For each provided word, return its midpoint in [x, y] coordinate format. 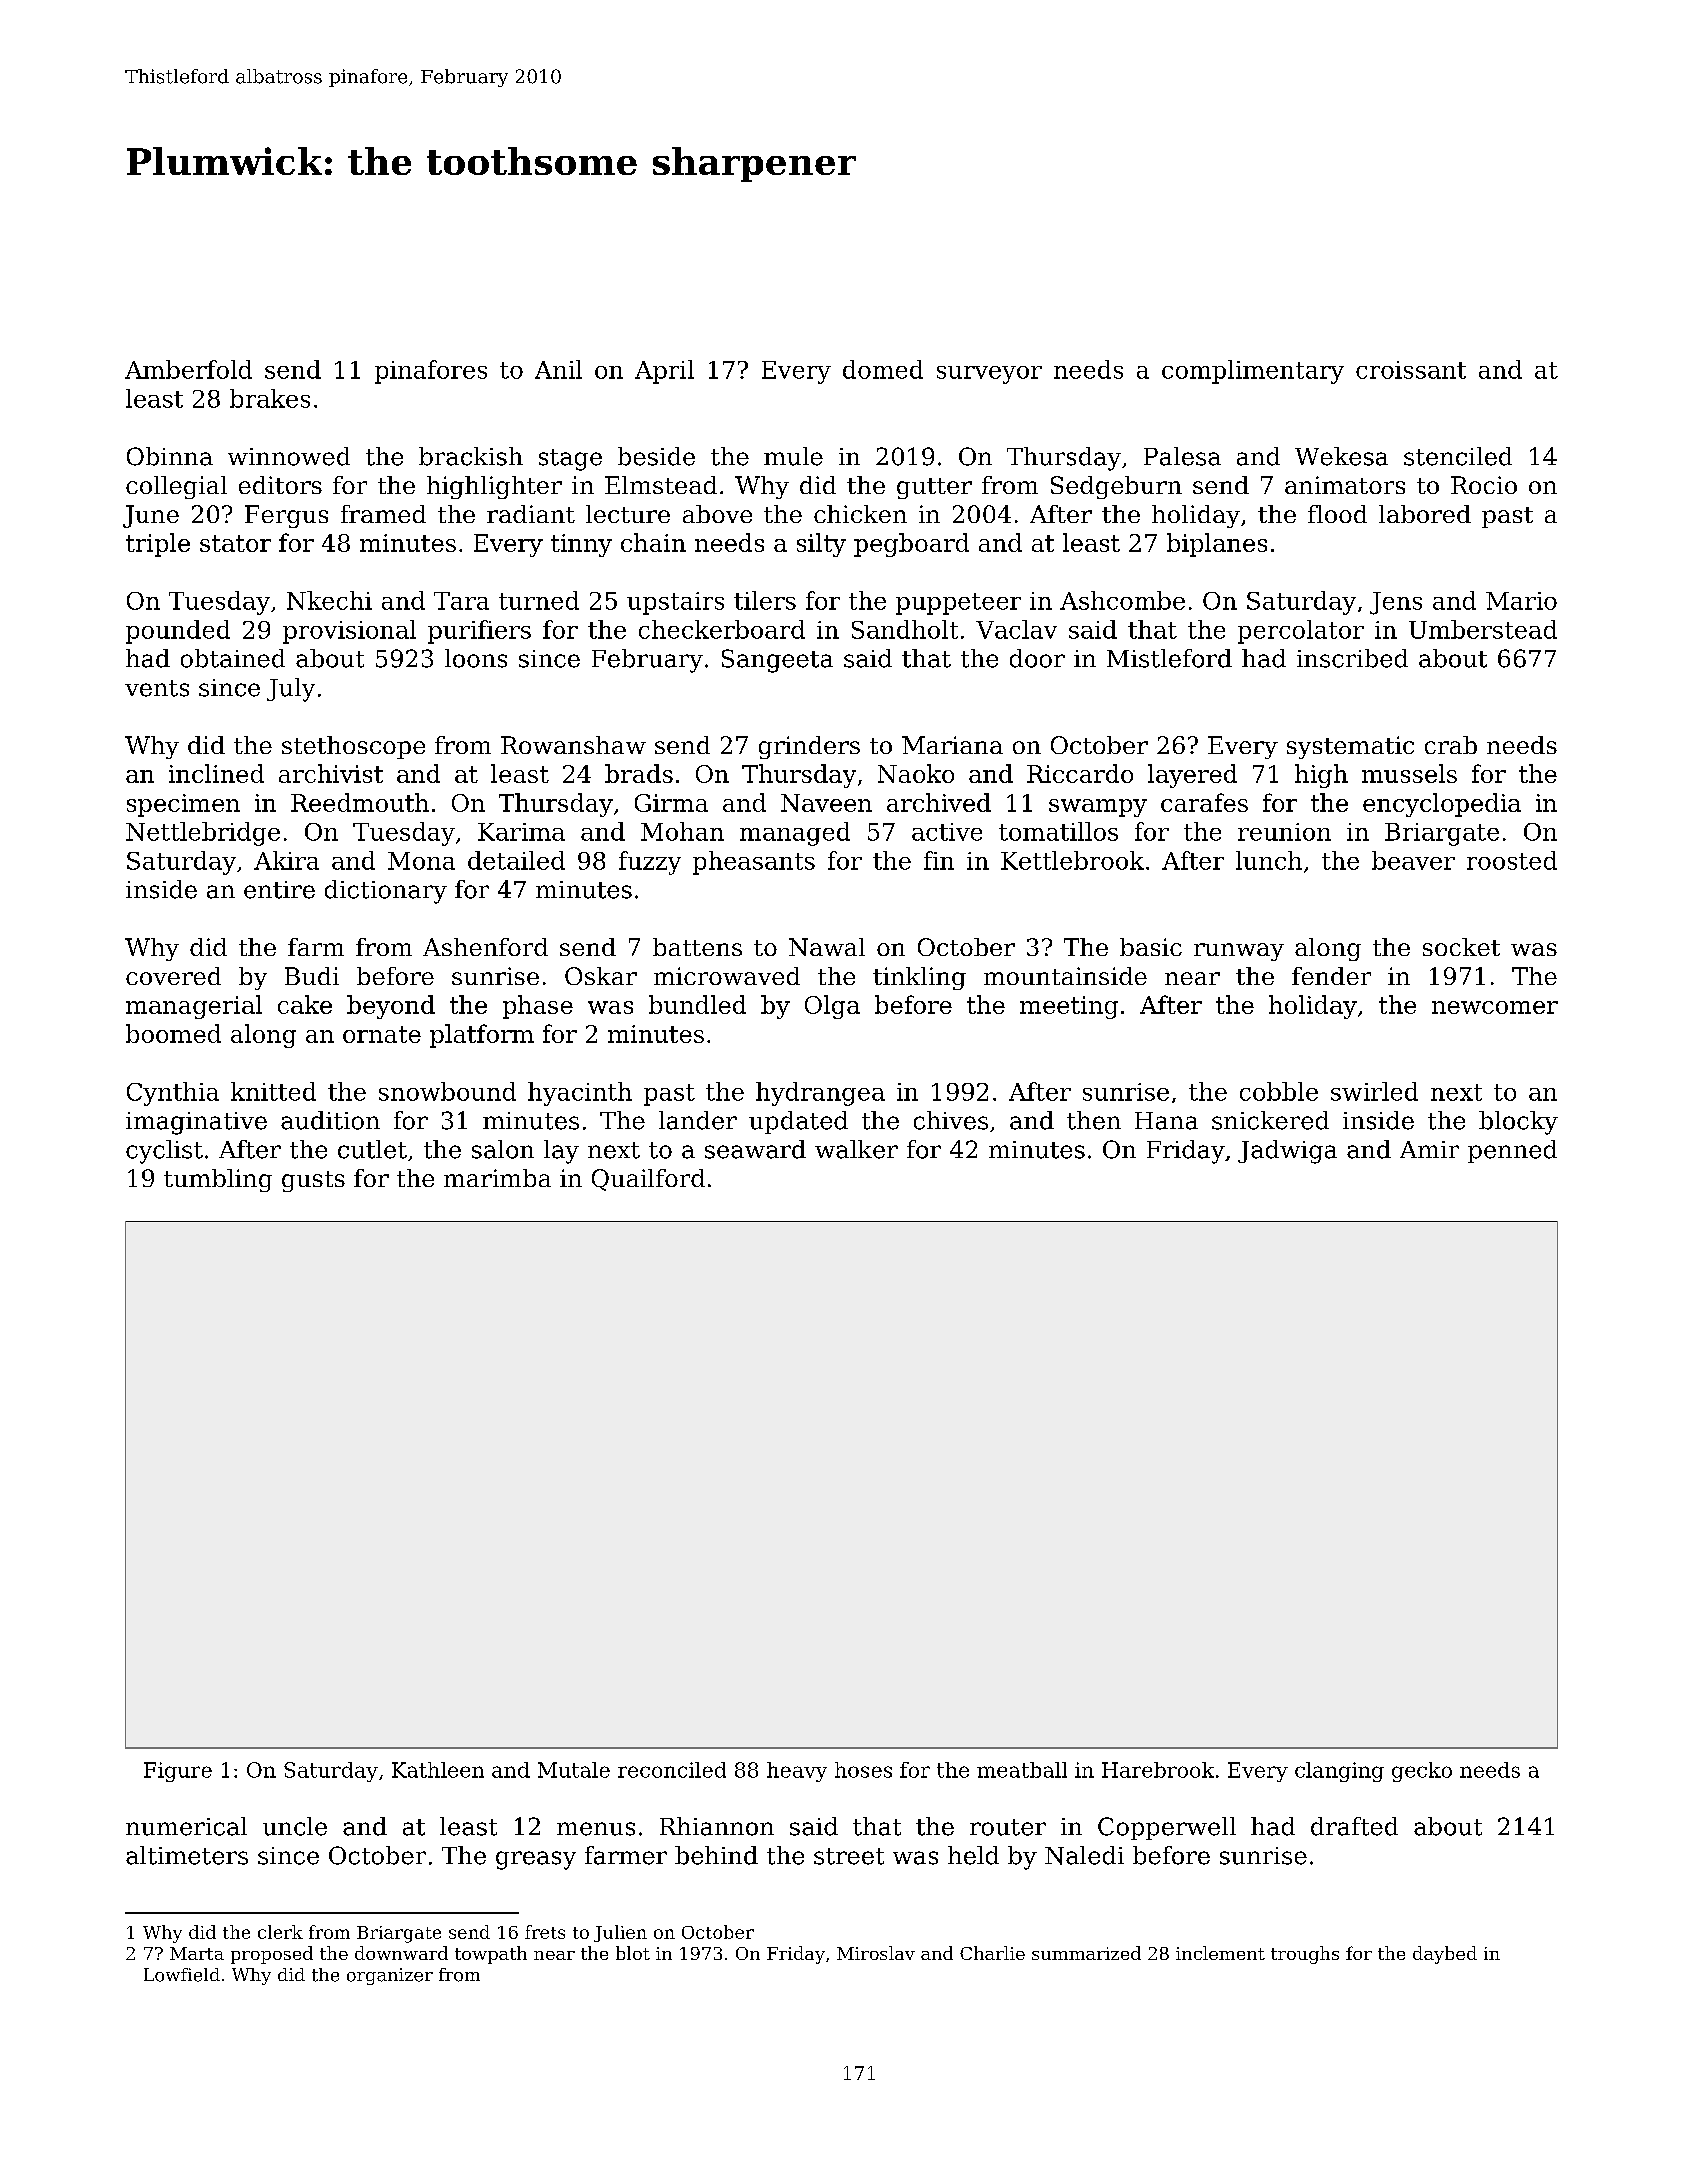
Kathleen [438, 1770]
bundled [697, 1004]
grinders [809, 747]
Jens [1396, 603]
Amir [1429, 1149]
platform [482, 1036]
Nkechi [329, 600]
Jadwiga [1287, 1152]
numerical [186, 1826]
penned [1512, 1151]
